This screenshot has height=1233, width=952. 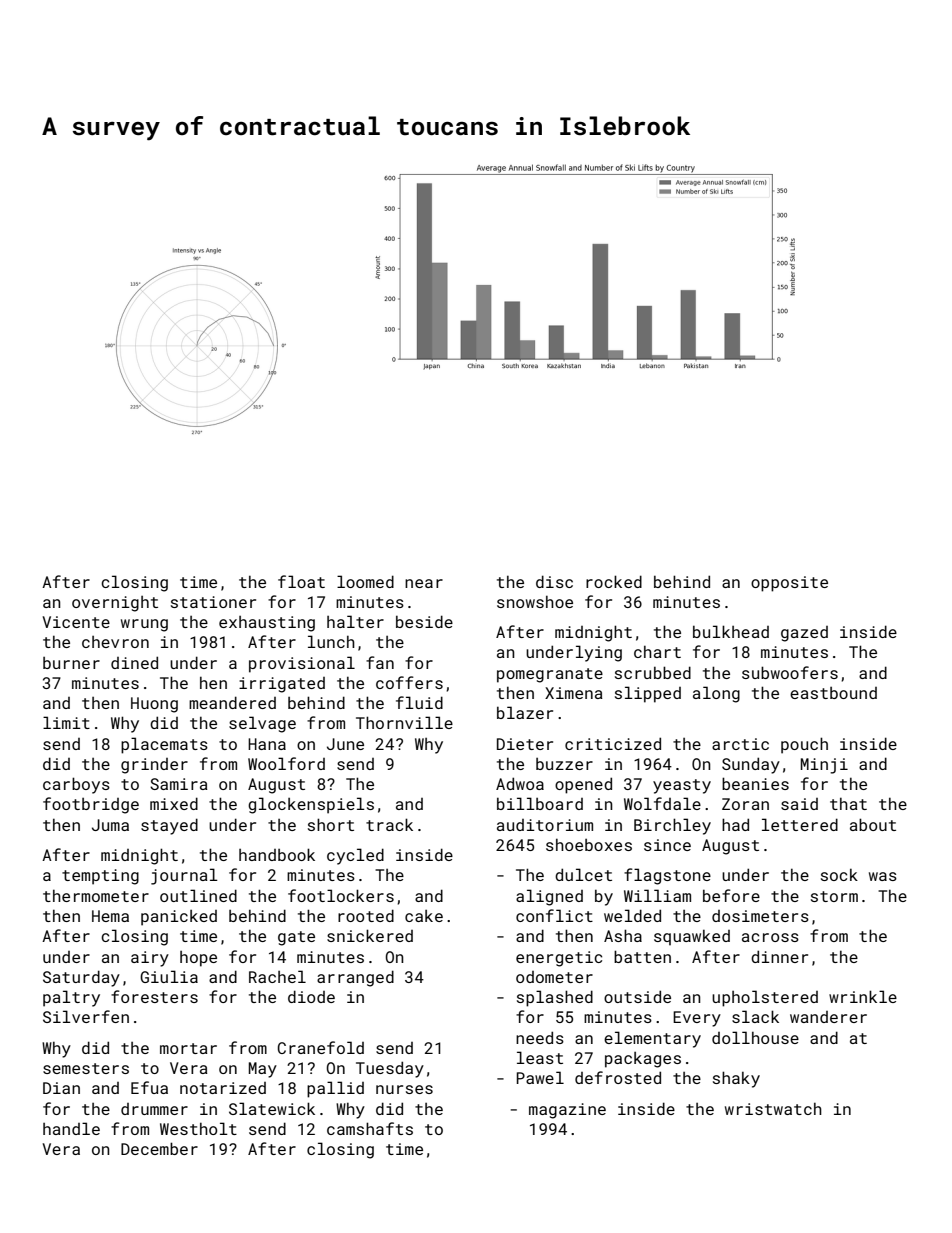 I want to click on wrinkle, so click(x=863, y=996).
